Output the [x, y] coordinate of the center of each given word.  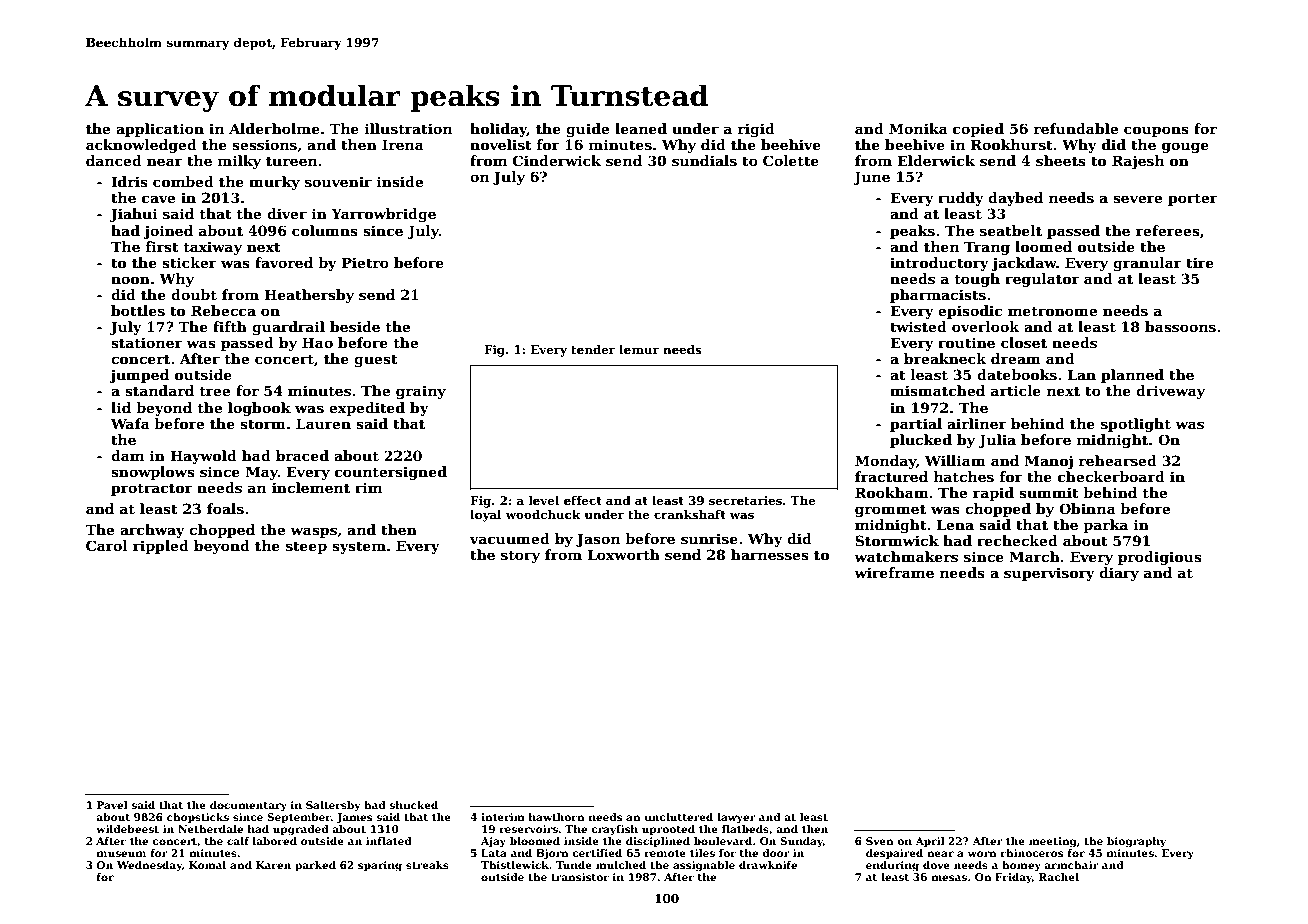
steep [306, 547]
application [160, 130]
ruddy [961, 199]
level [544, 500]
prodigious [1160, 558]
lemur [639, 349]
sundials [704, 160]
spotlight [1136, 425]
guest [376, 360]
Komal [207, 865]
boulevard [723, 841]
